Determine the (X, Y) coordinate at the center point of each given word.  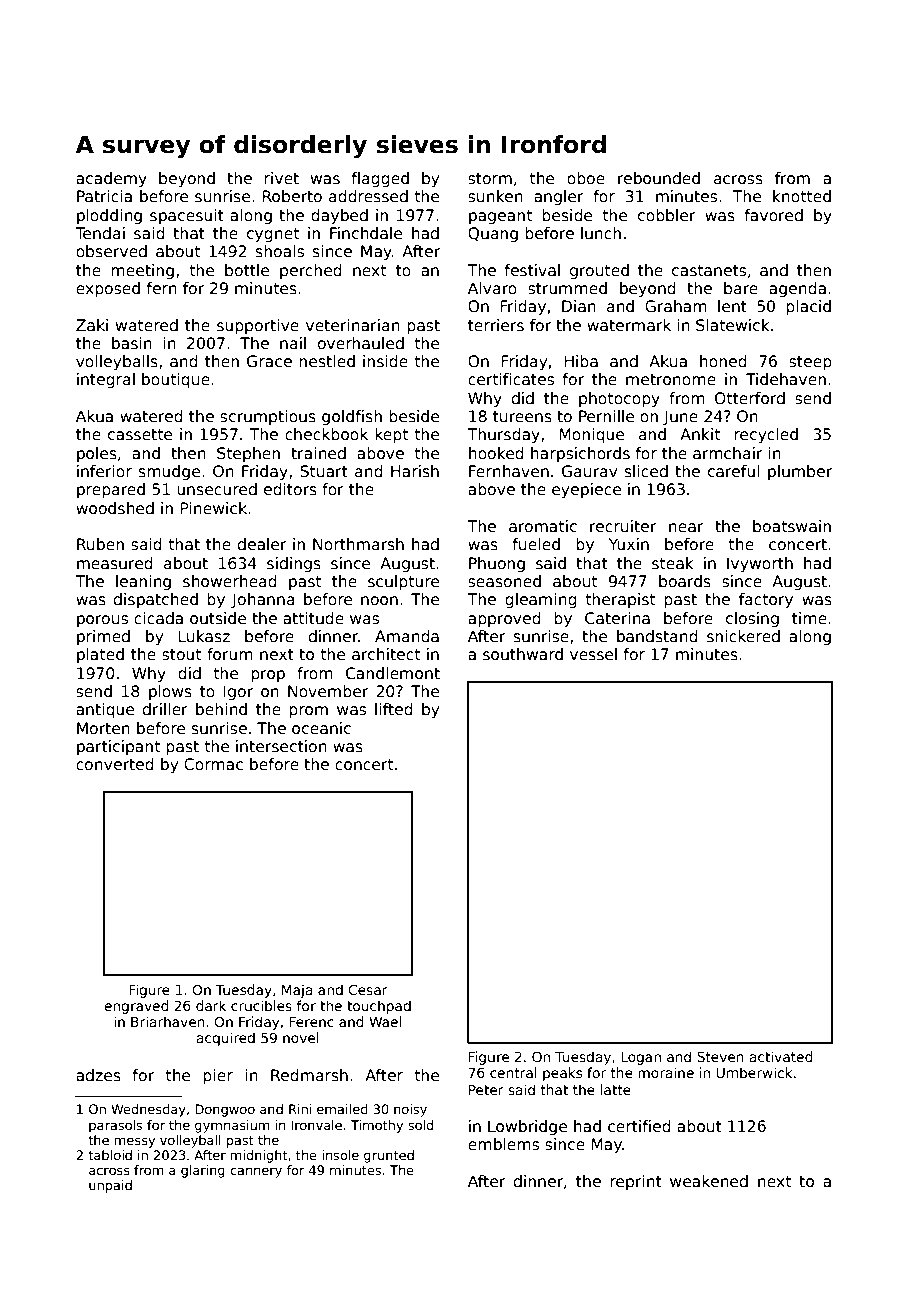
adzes (98, 1075)
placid (808, 307)
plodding (109, 216)
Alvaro (492, 288)
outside (218, 618)
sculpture (403, 582)
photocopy (619, 399)
